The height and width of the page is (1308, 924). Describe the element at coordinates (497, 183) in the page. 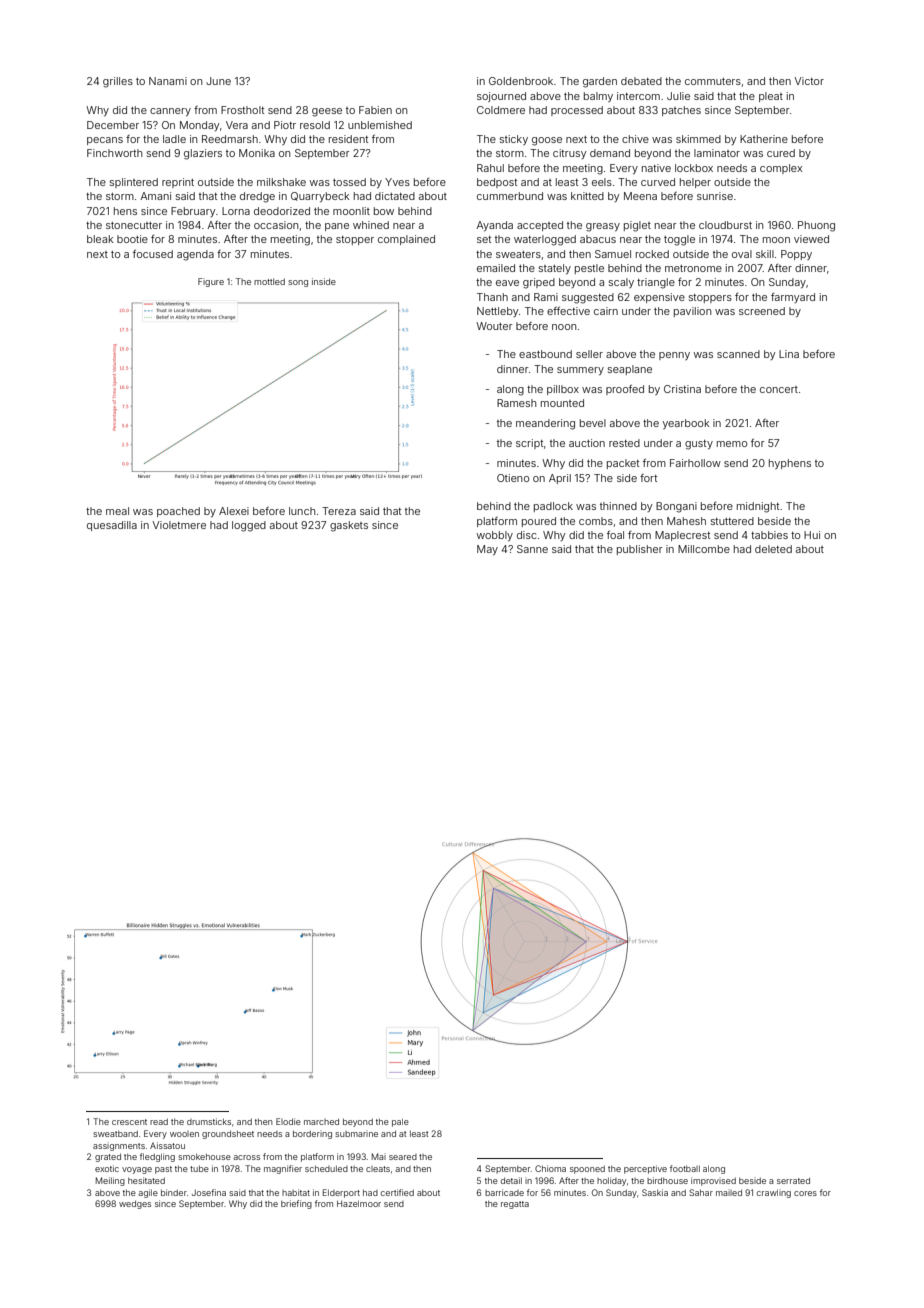

I see `bedpost` at that location.
